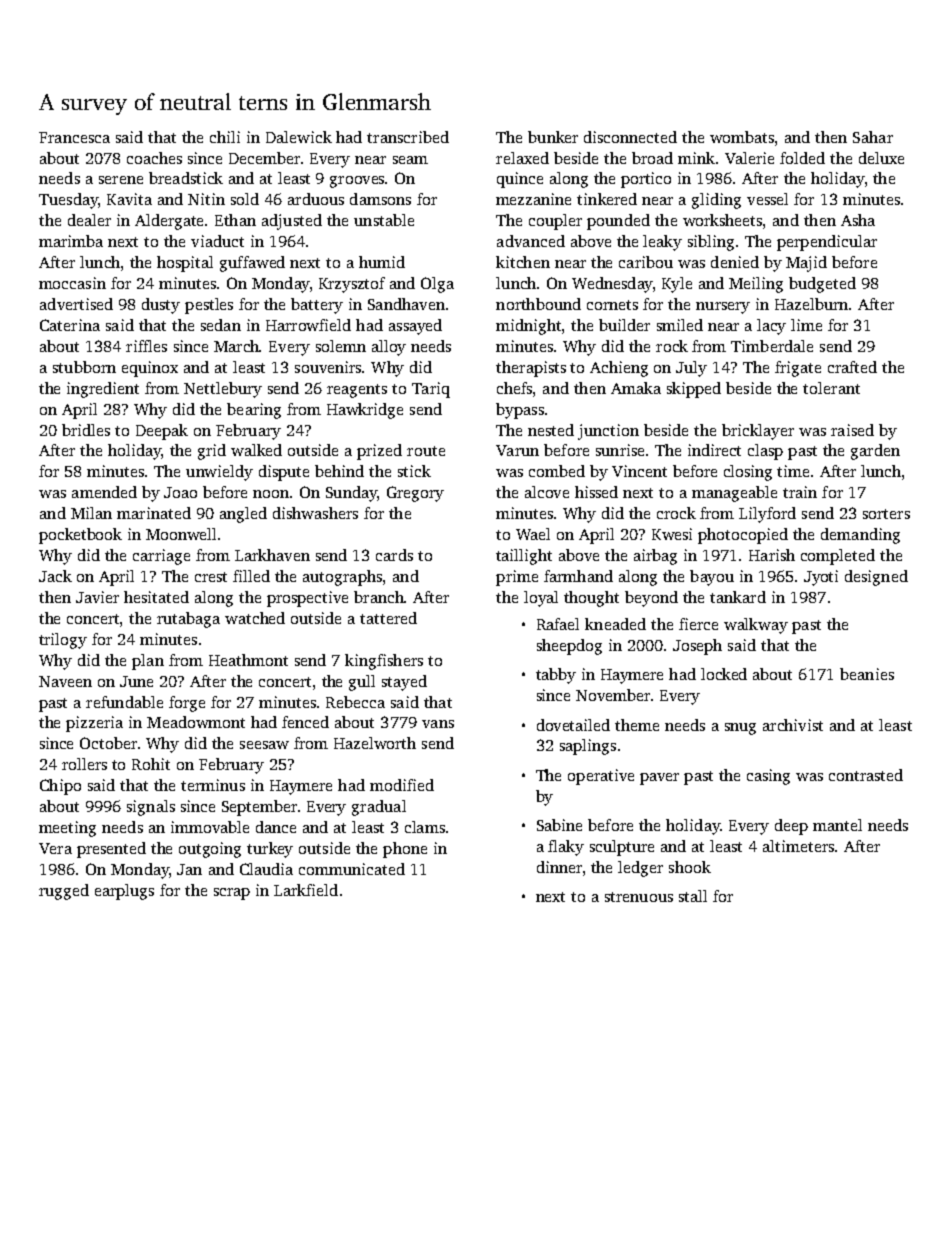 This document has width=952, height=1233. What do you see at coordinates (232, 894) in the document?
I see `scrap` at bounding box center [232, 894].
